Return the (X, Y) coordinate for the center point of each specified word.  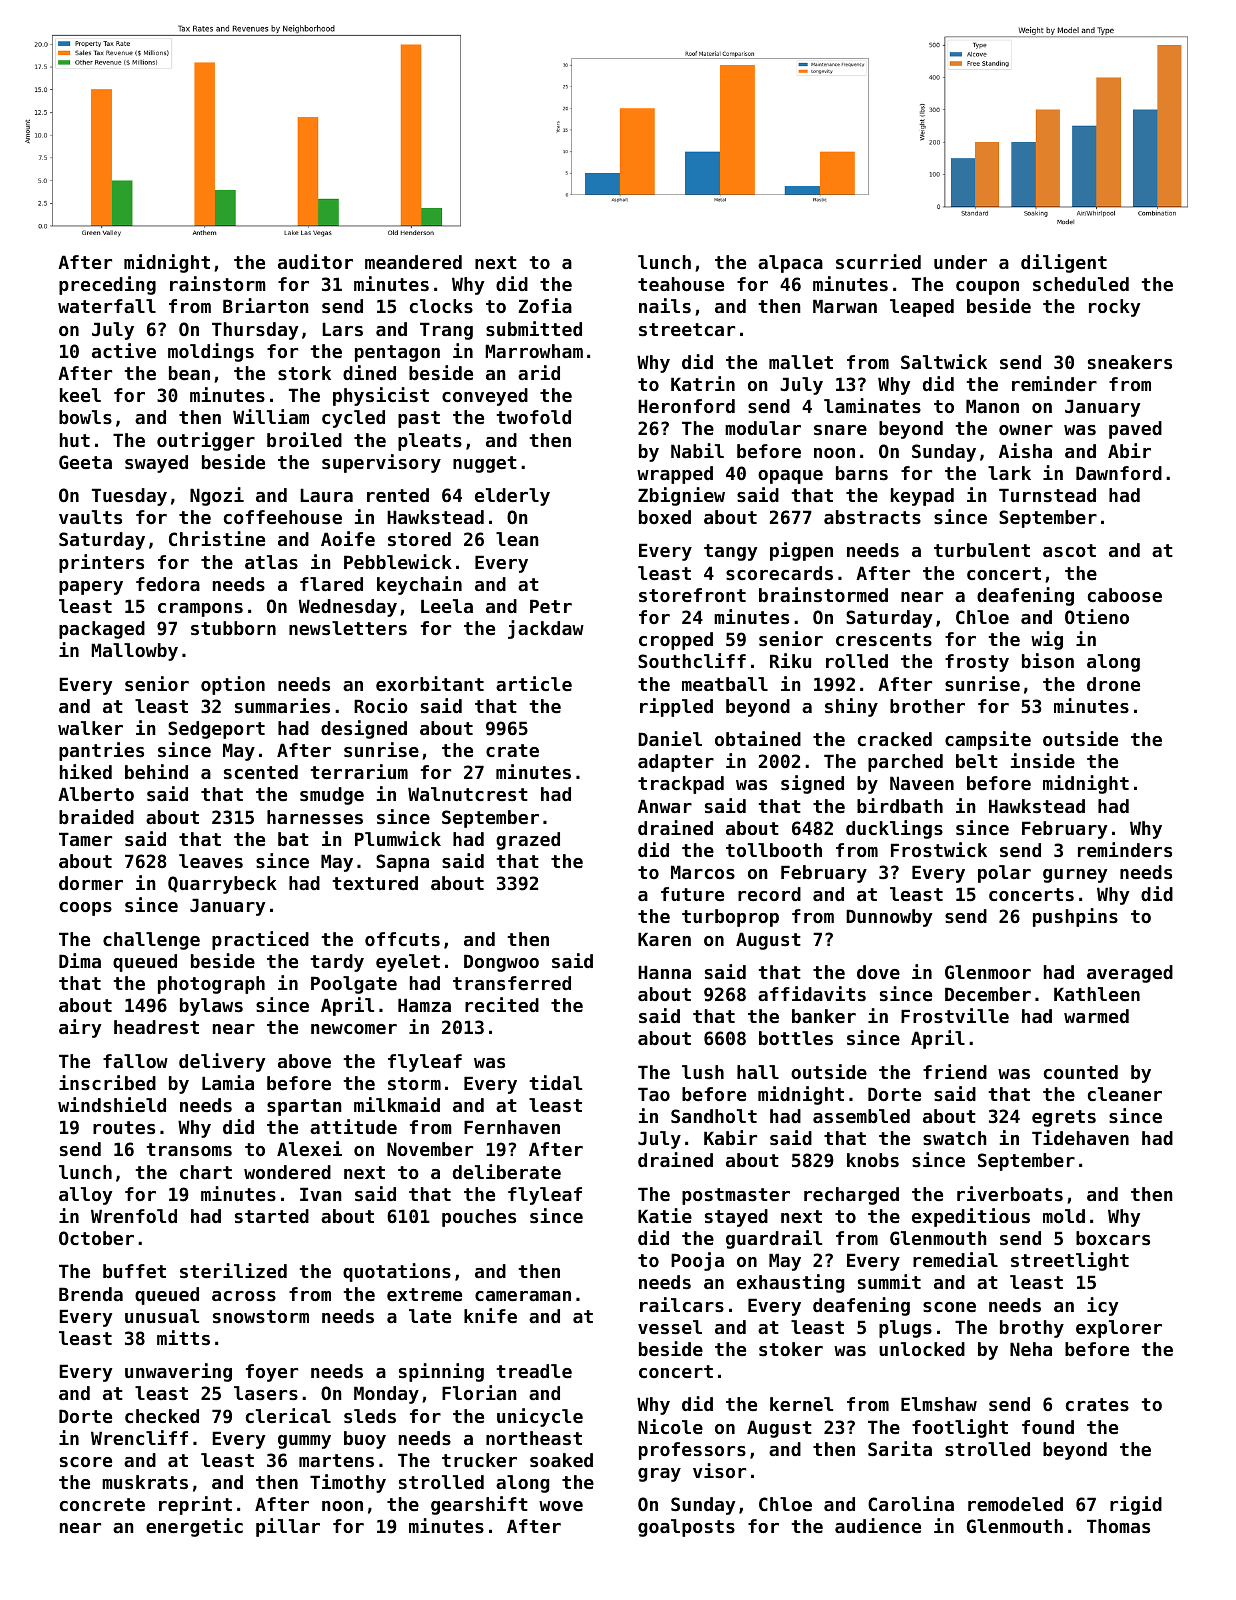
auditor (315, 261)
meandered (413, 262)
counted (1081, 1072)
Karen (664, 939)
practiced (260, 940)
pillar (288, 1527)
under (960, 262)
